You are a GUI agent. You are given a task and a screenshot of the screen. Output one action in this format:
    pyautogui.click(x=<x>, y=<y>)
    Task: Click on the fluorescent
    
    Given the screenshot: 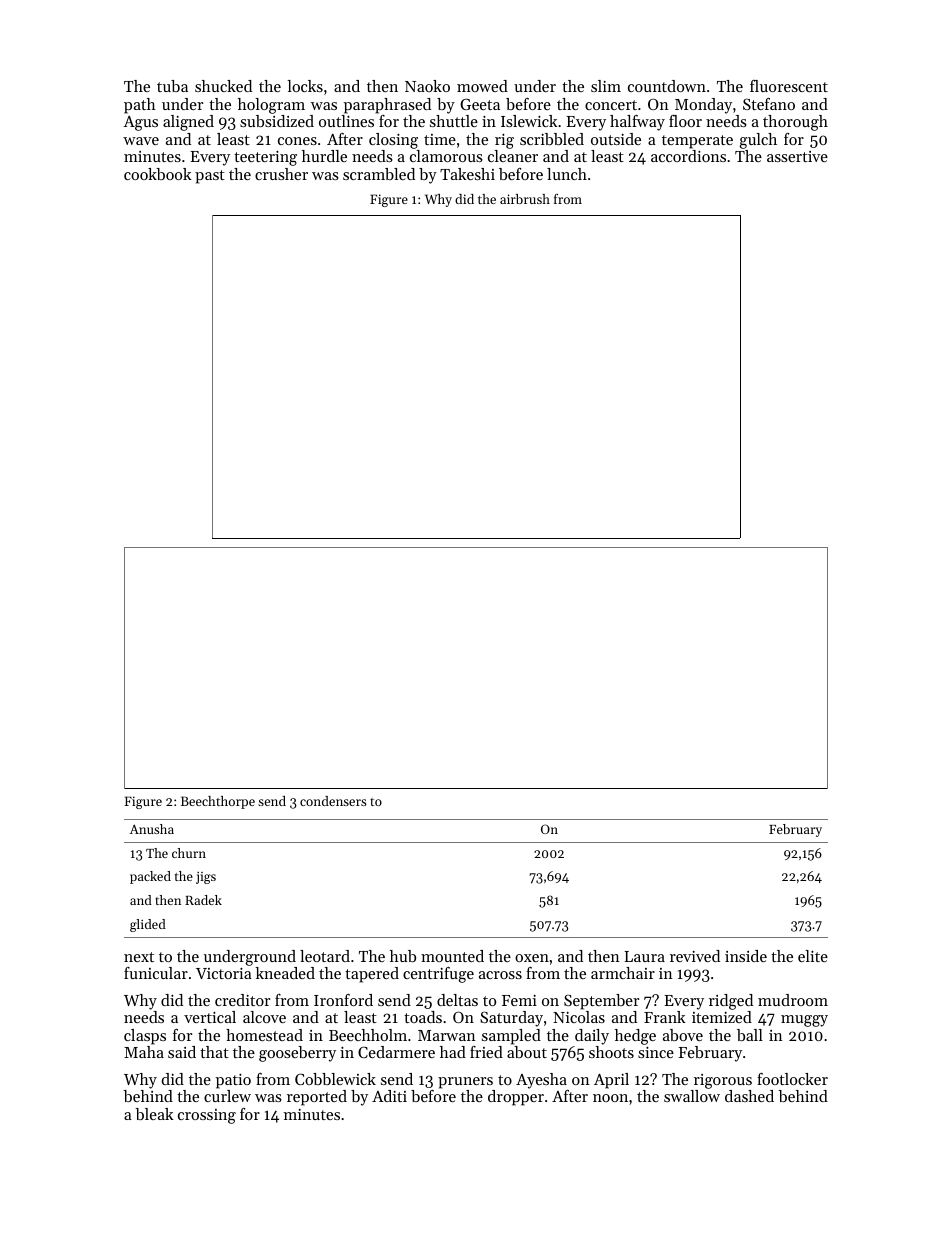 What is the action you would take?
    pyautogui.click(x=789, y=86)
